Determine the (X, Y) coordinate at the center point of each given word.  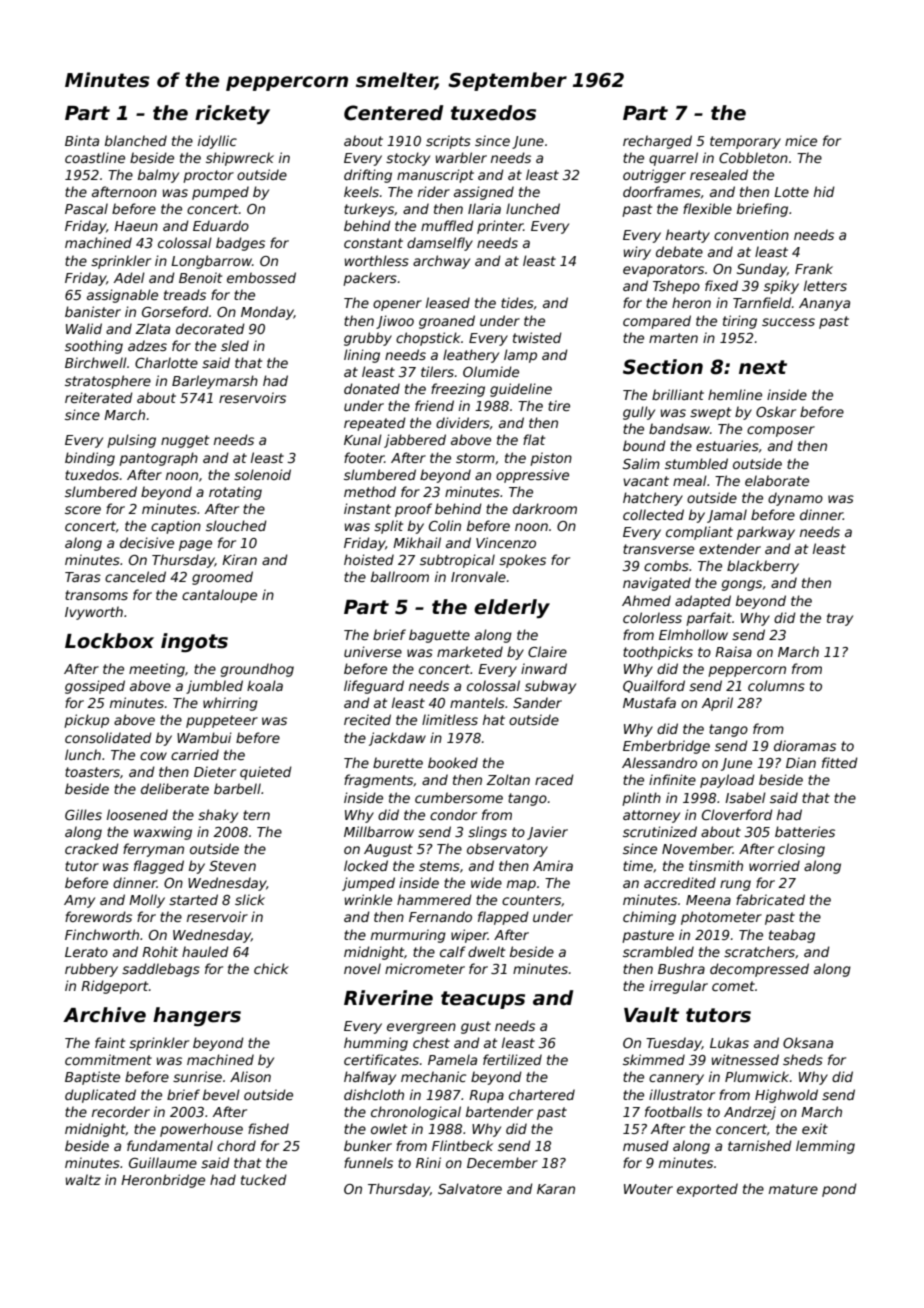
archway (441, 262)
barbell (237, 788)
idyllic (217, 142)
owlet (389, 1128)
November (697, 848)
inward (544, 668)
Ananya (824, 304)
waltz (83, 1179)
